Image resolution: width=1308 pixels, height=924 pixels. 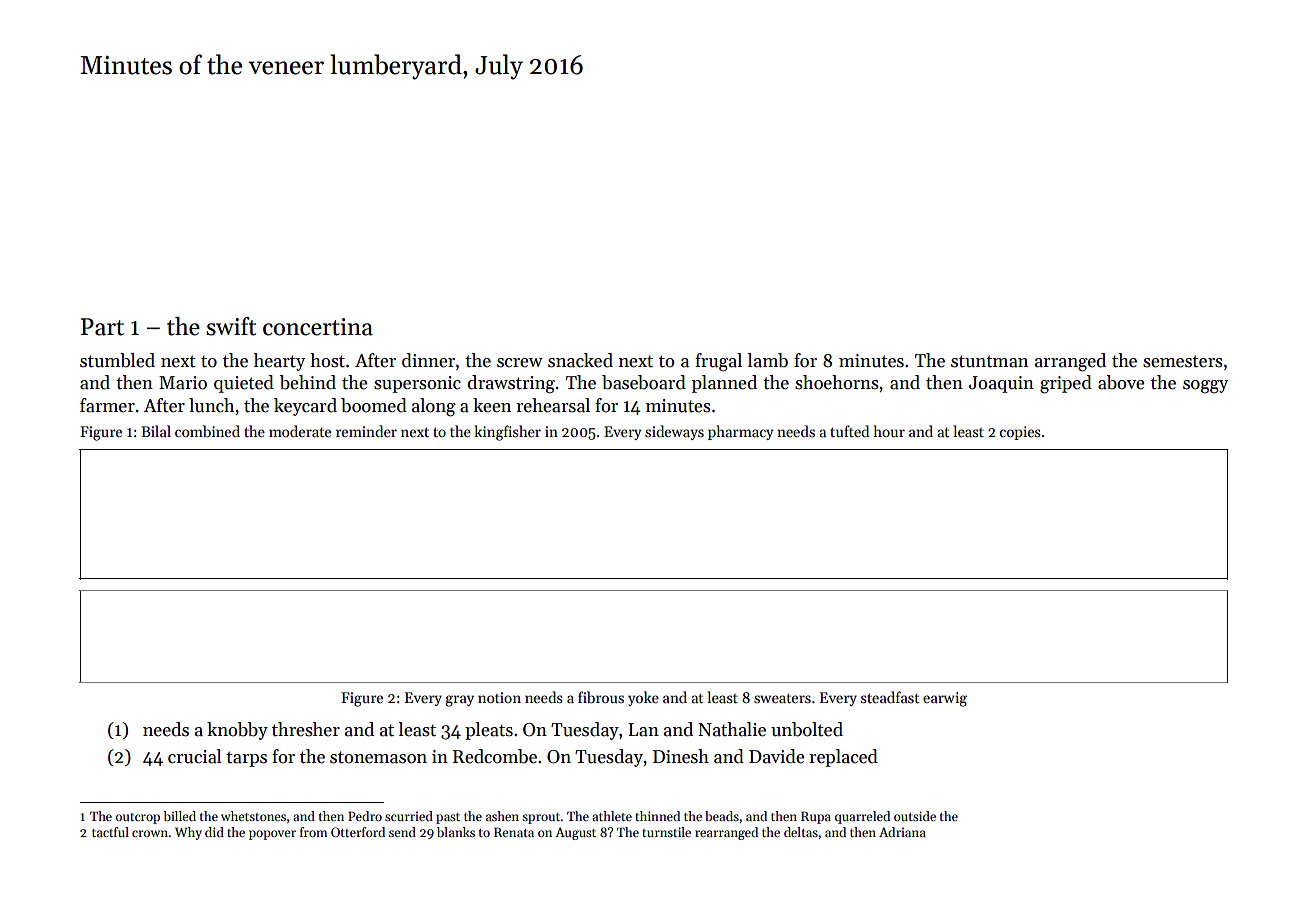 I want to click on concertina, so click(x=318, y=327).
